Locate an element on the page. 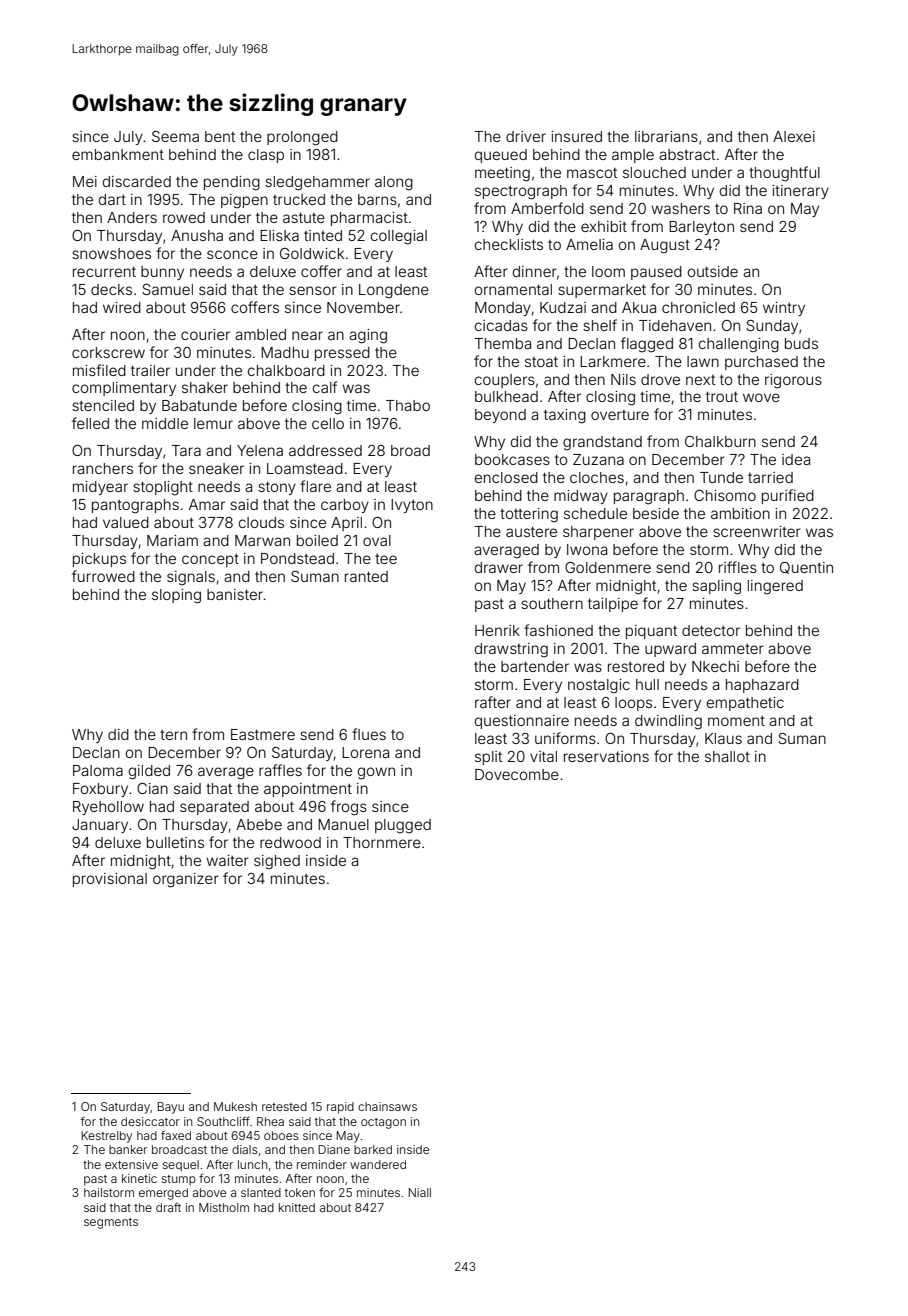 This page has width=908, height=1316. Cian is located at coordinates (152, 788).
